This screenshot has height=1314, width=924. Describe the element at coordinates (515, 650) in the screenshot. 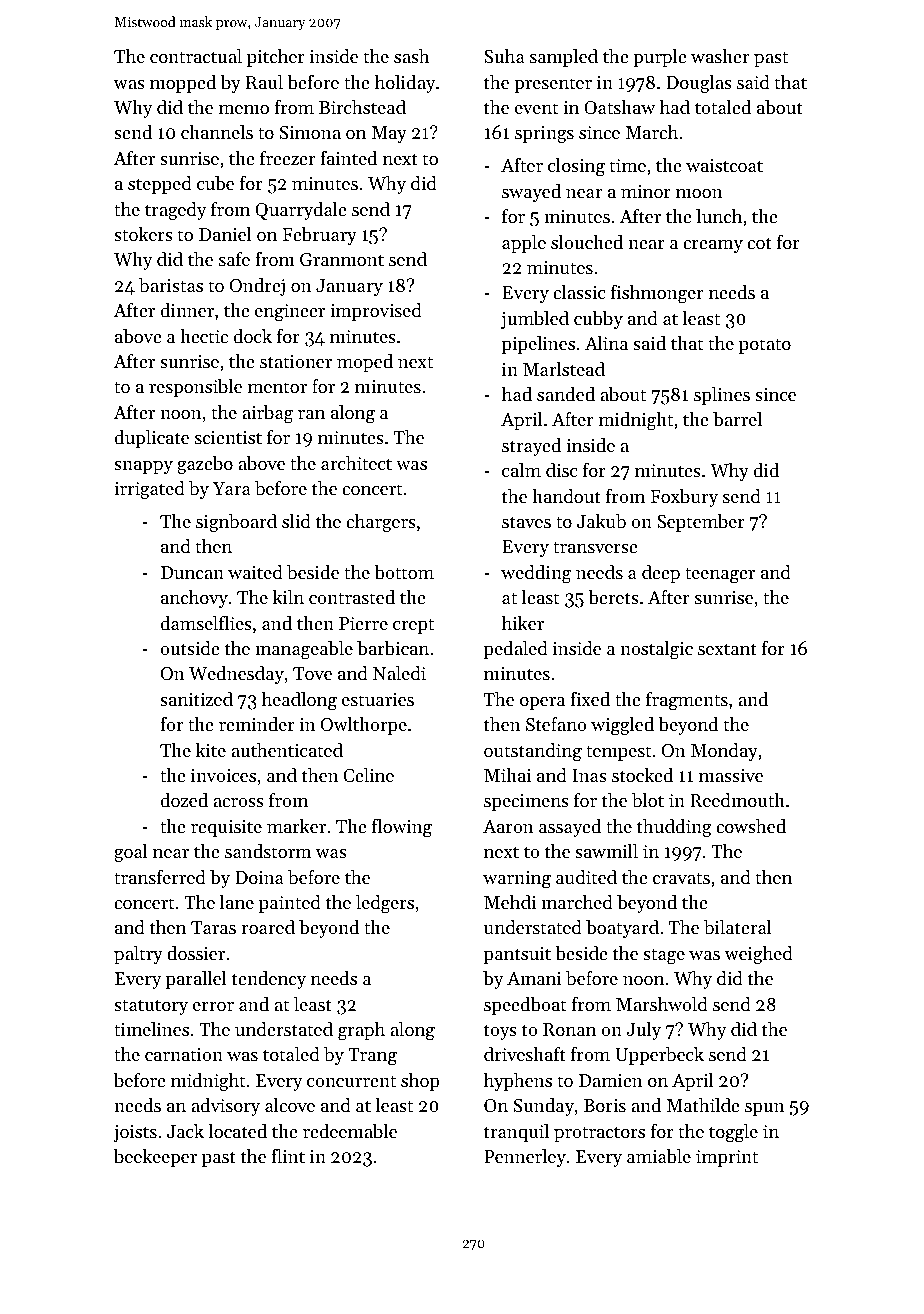

I see `pedaled` at that location.
